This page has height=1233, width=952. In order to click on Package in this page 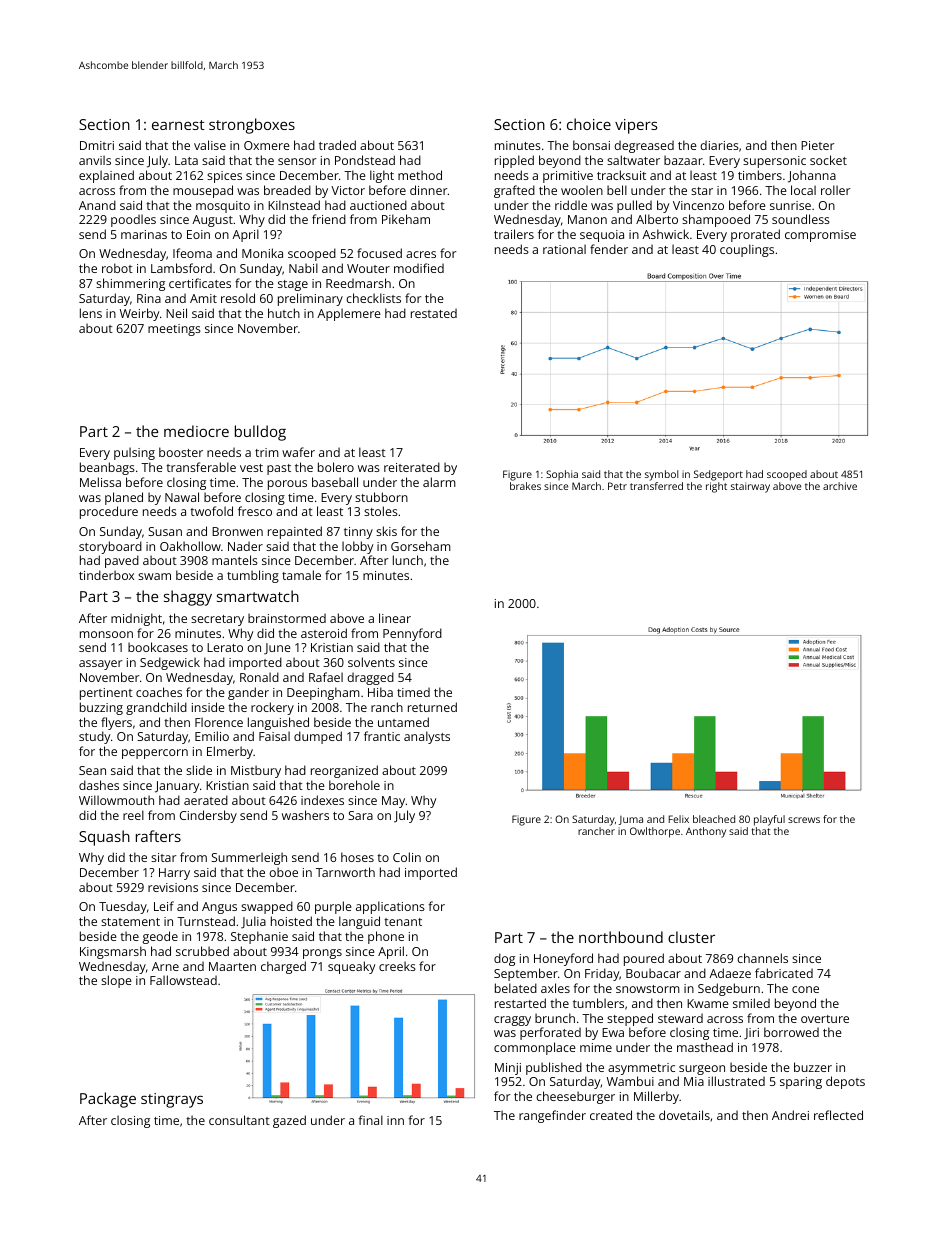, I will do `click(108, 1100)`.
